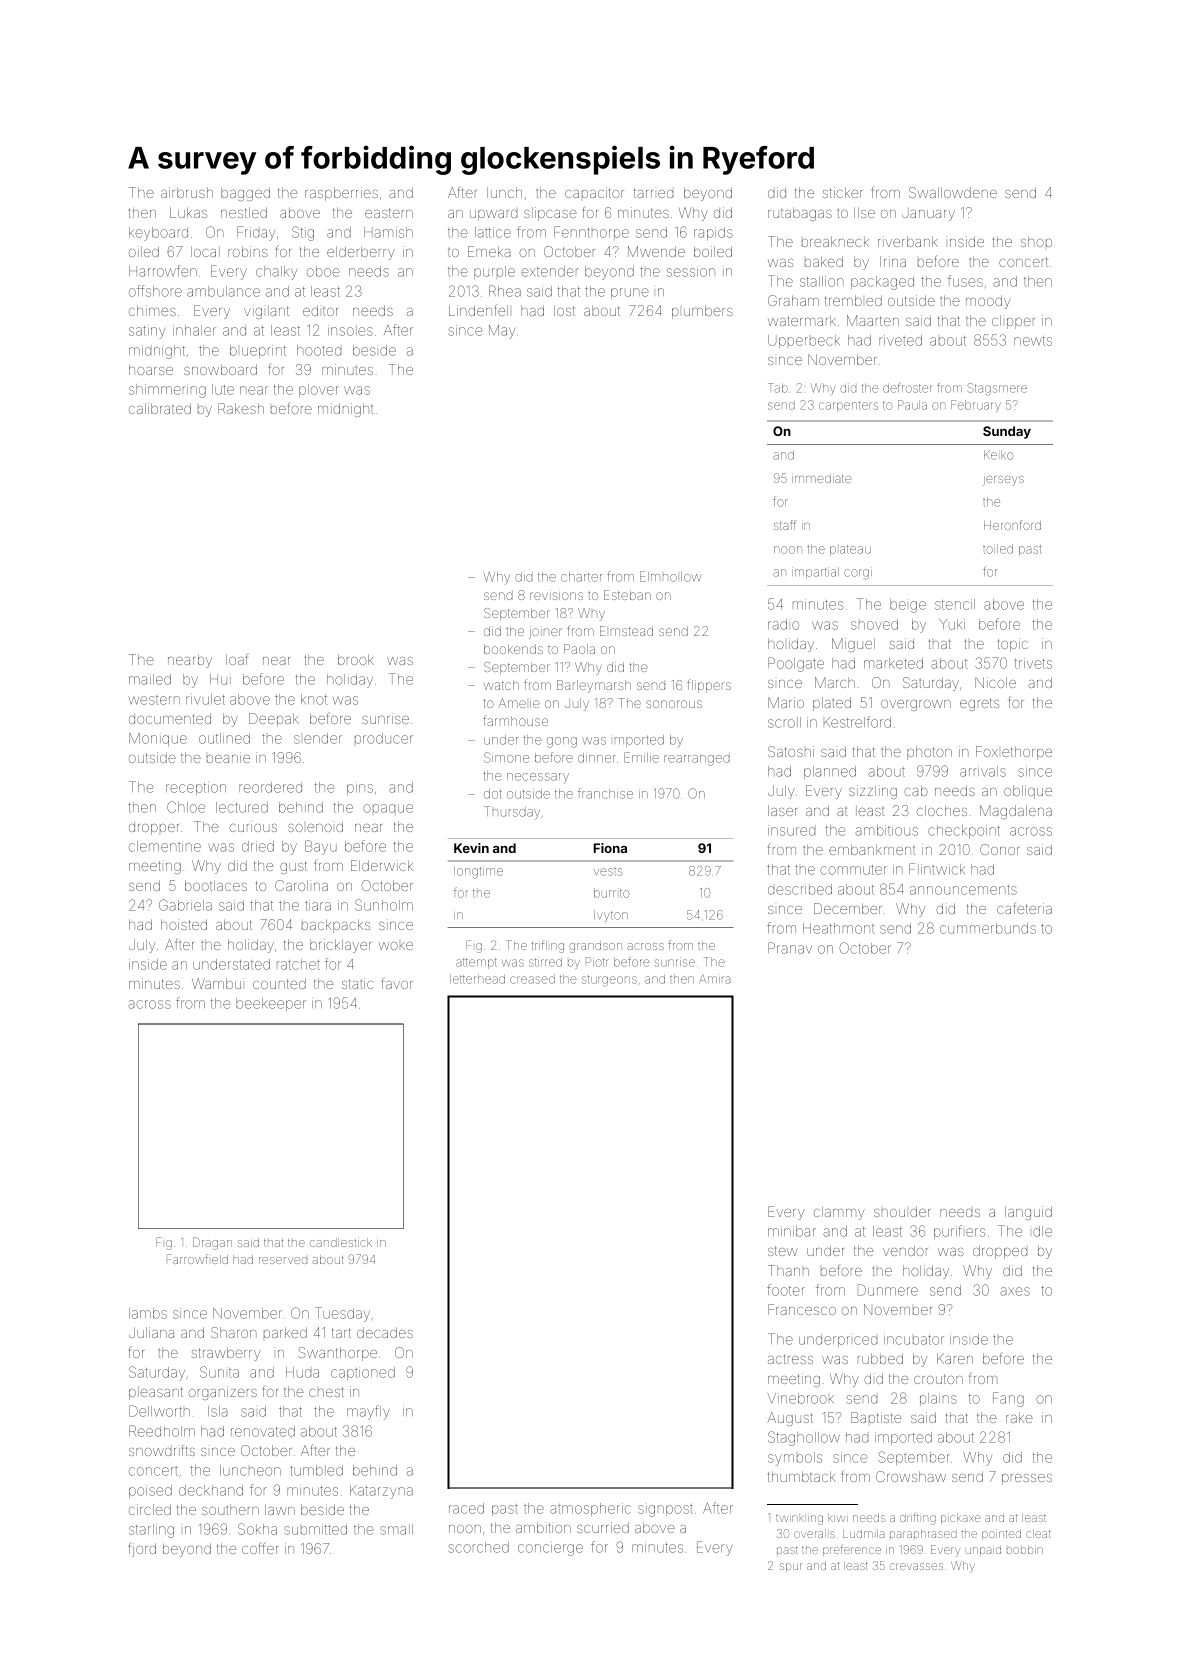 The width and height of the screenshot is (1181, 1670). Describe the element at coordinates (466, 1508) in the screenshot. I see `raced` at that location.
